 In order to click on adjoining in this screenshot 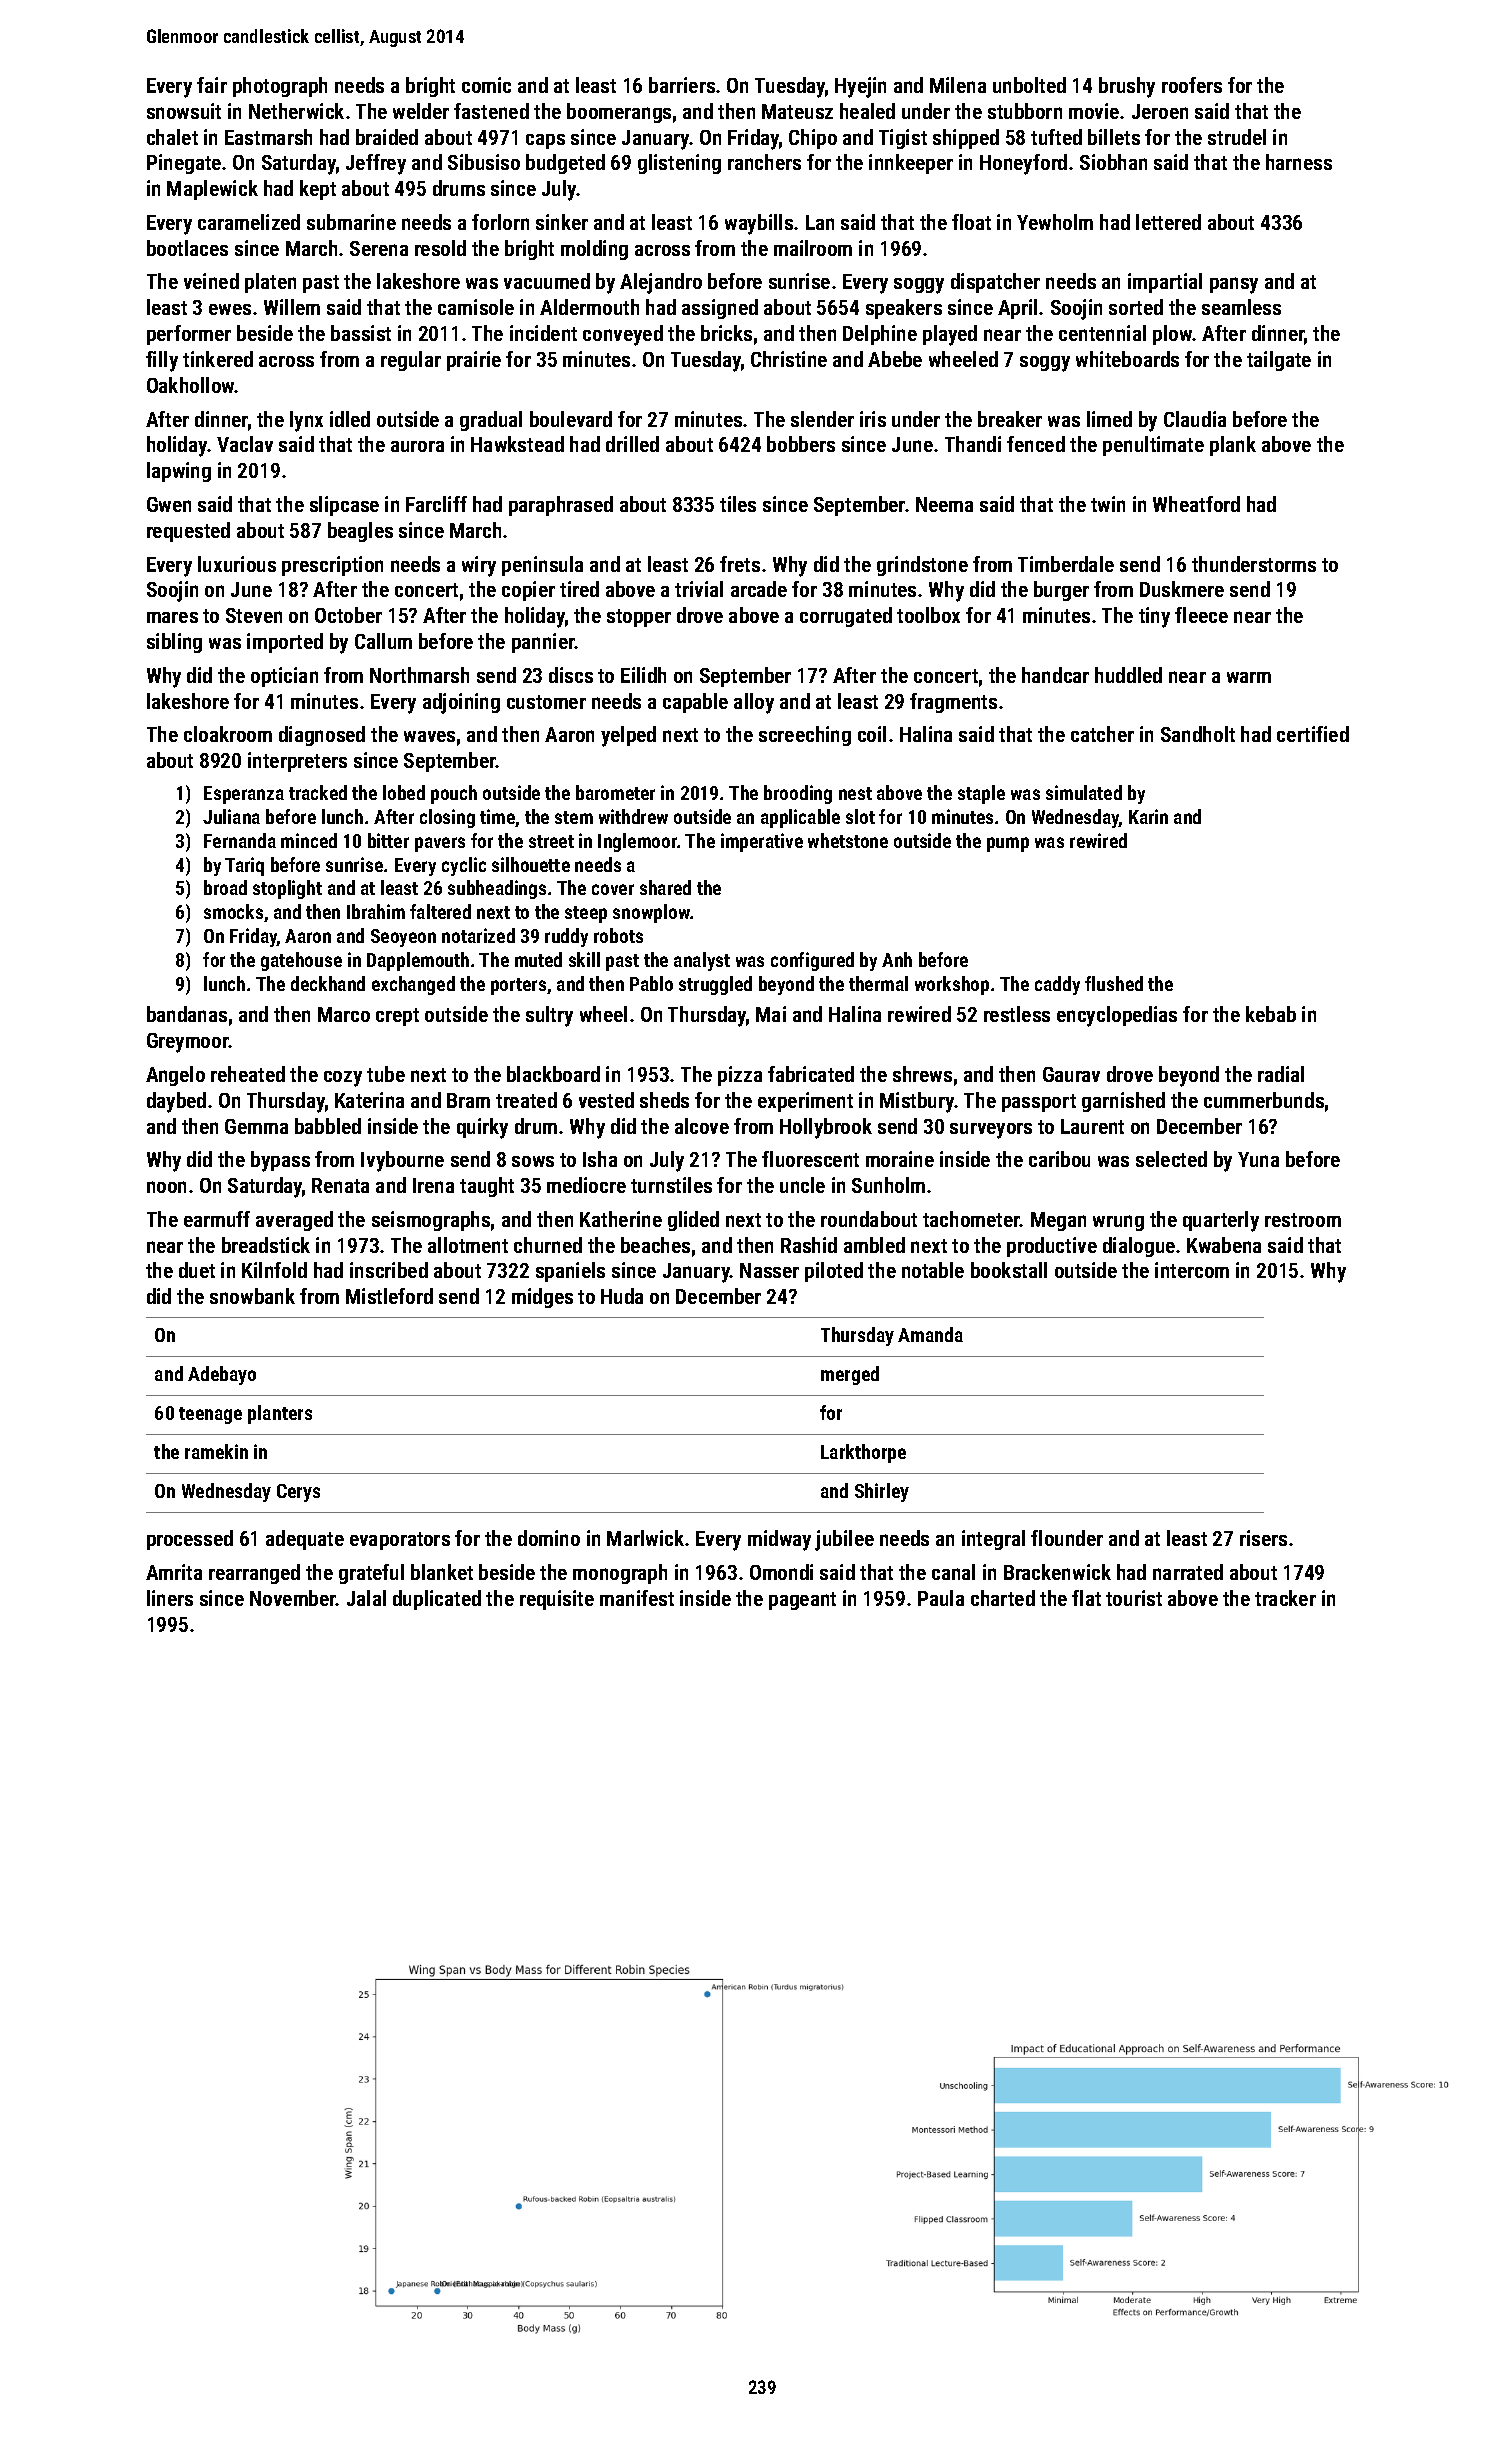, I will do `click(461, 703)`.
